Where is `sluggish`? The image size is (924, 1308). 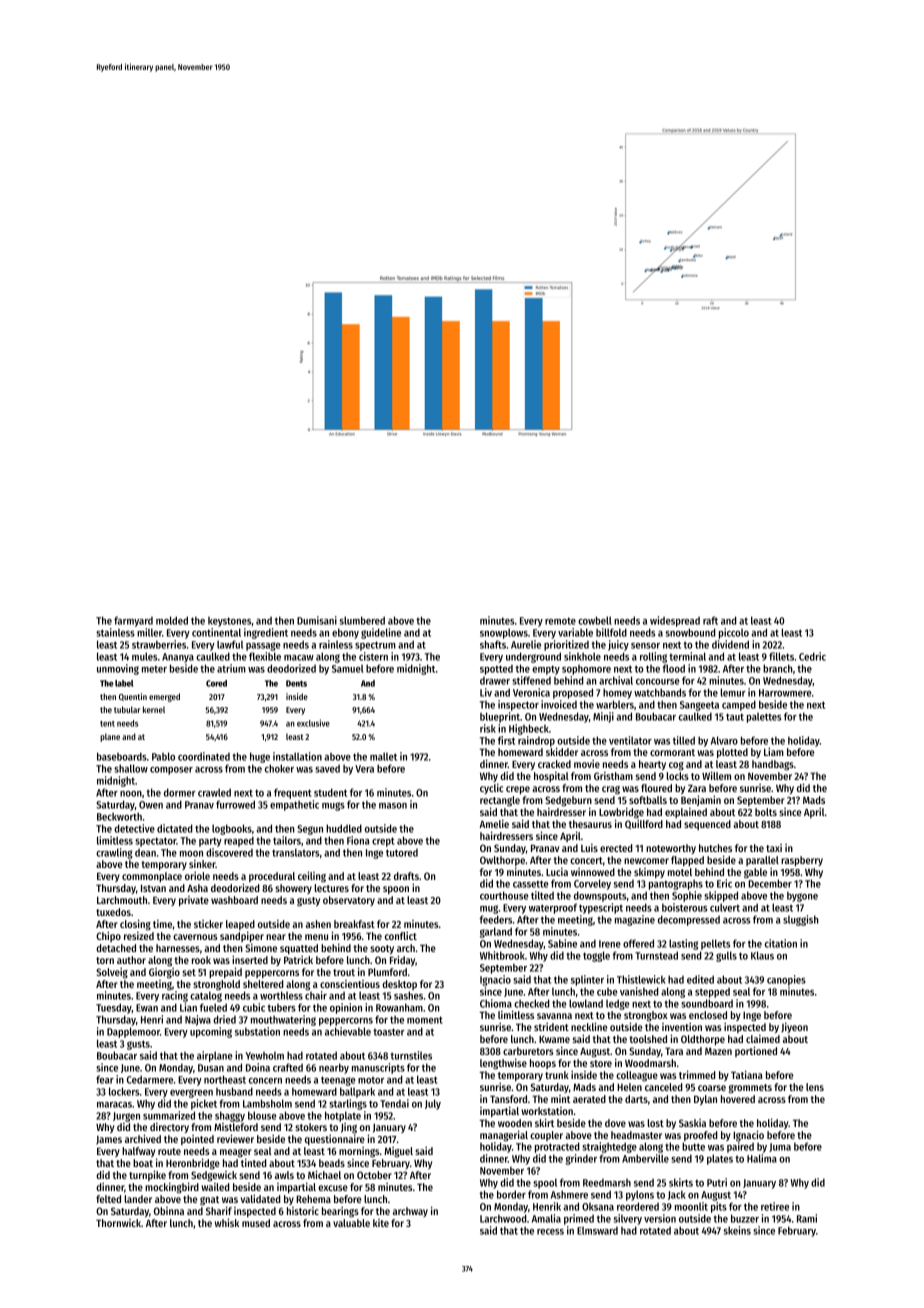
sluggish is located at coordinates (800, 920).
